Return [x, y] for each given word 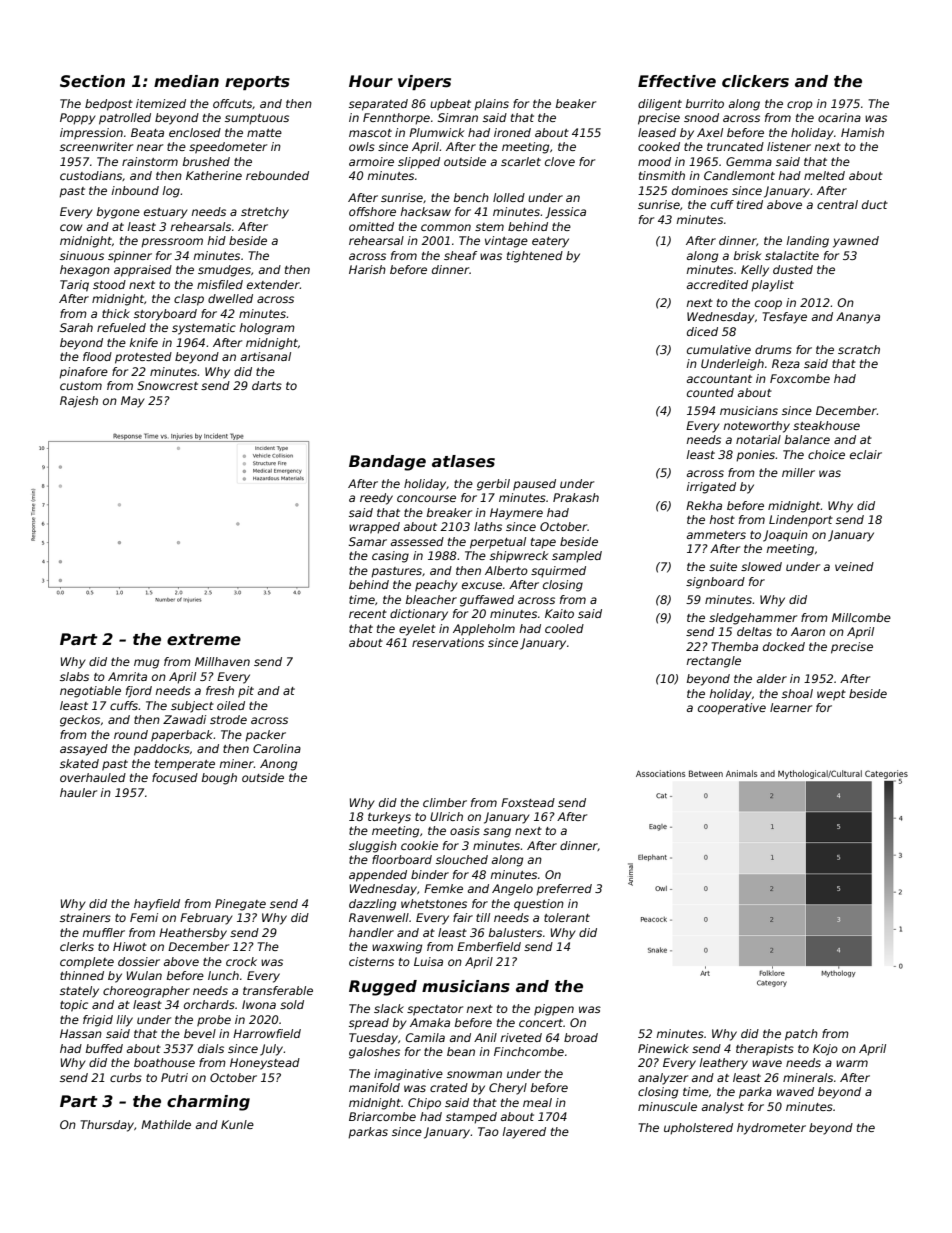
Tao [488, 1131]
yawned [856, 242]
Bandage [387, 463]
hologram [267, 329]
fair [463, 917]
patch [801, 1035]
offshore [372, 211]
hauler [78, 792]
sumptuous [257, 119]
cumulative [719, 349]
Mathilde [166, 1124]
